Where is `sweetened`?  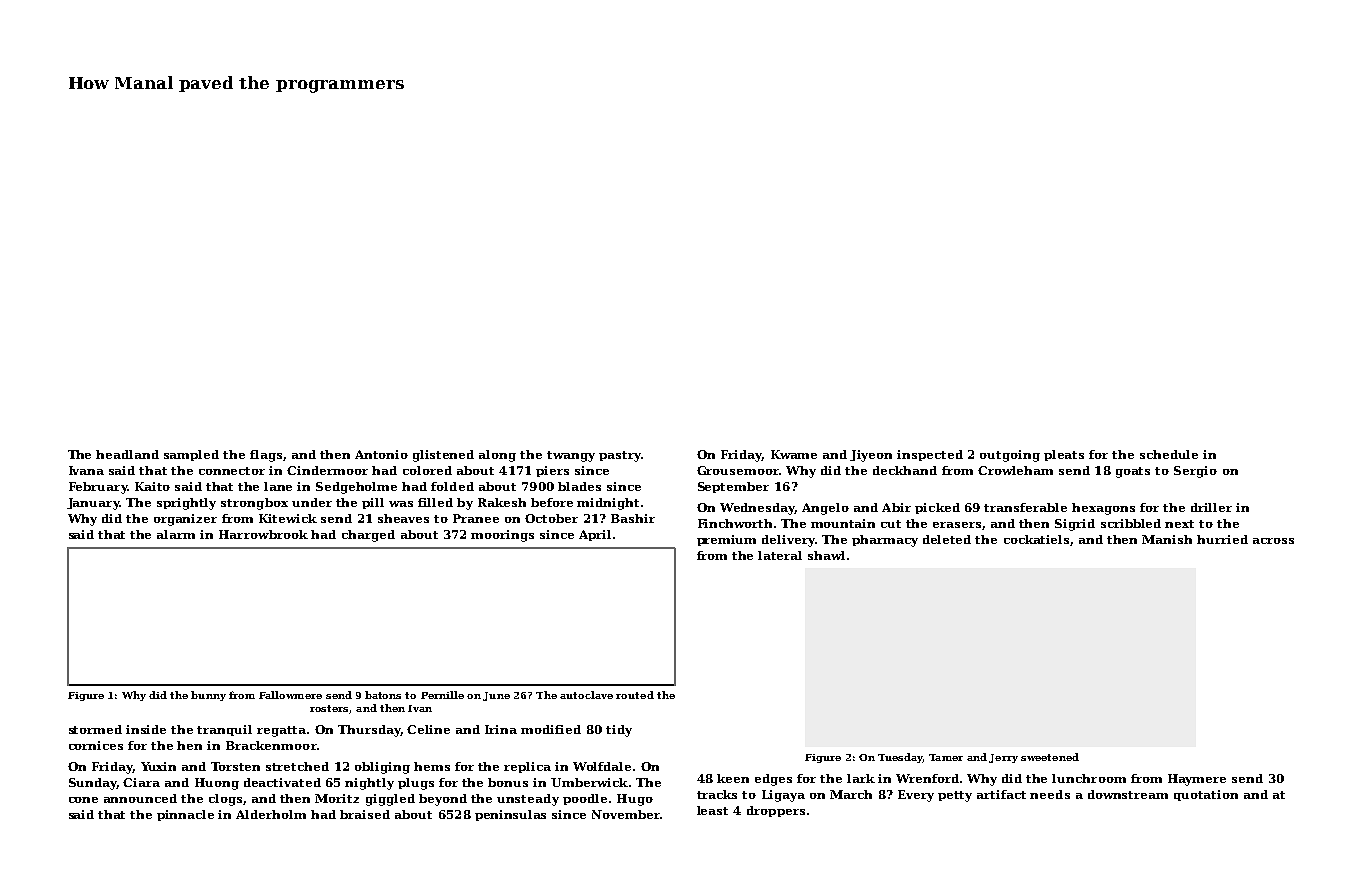
sweetened is located at coordinates (1050, 757).
